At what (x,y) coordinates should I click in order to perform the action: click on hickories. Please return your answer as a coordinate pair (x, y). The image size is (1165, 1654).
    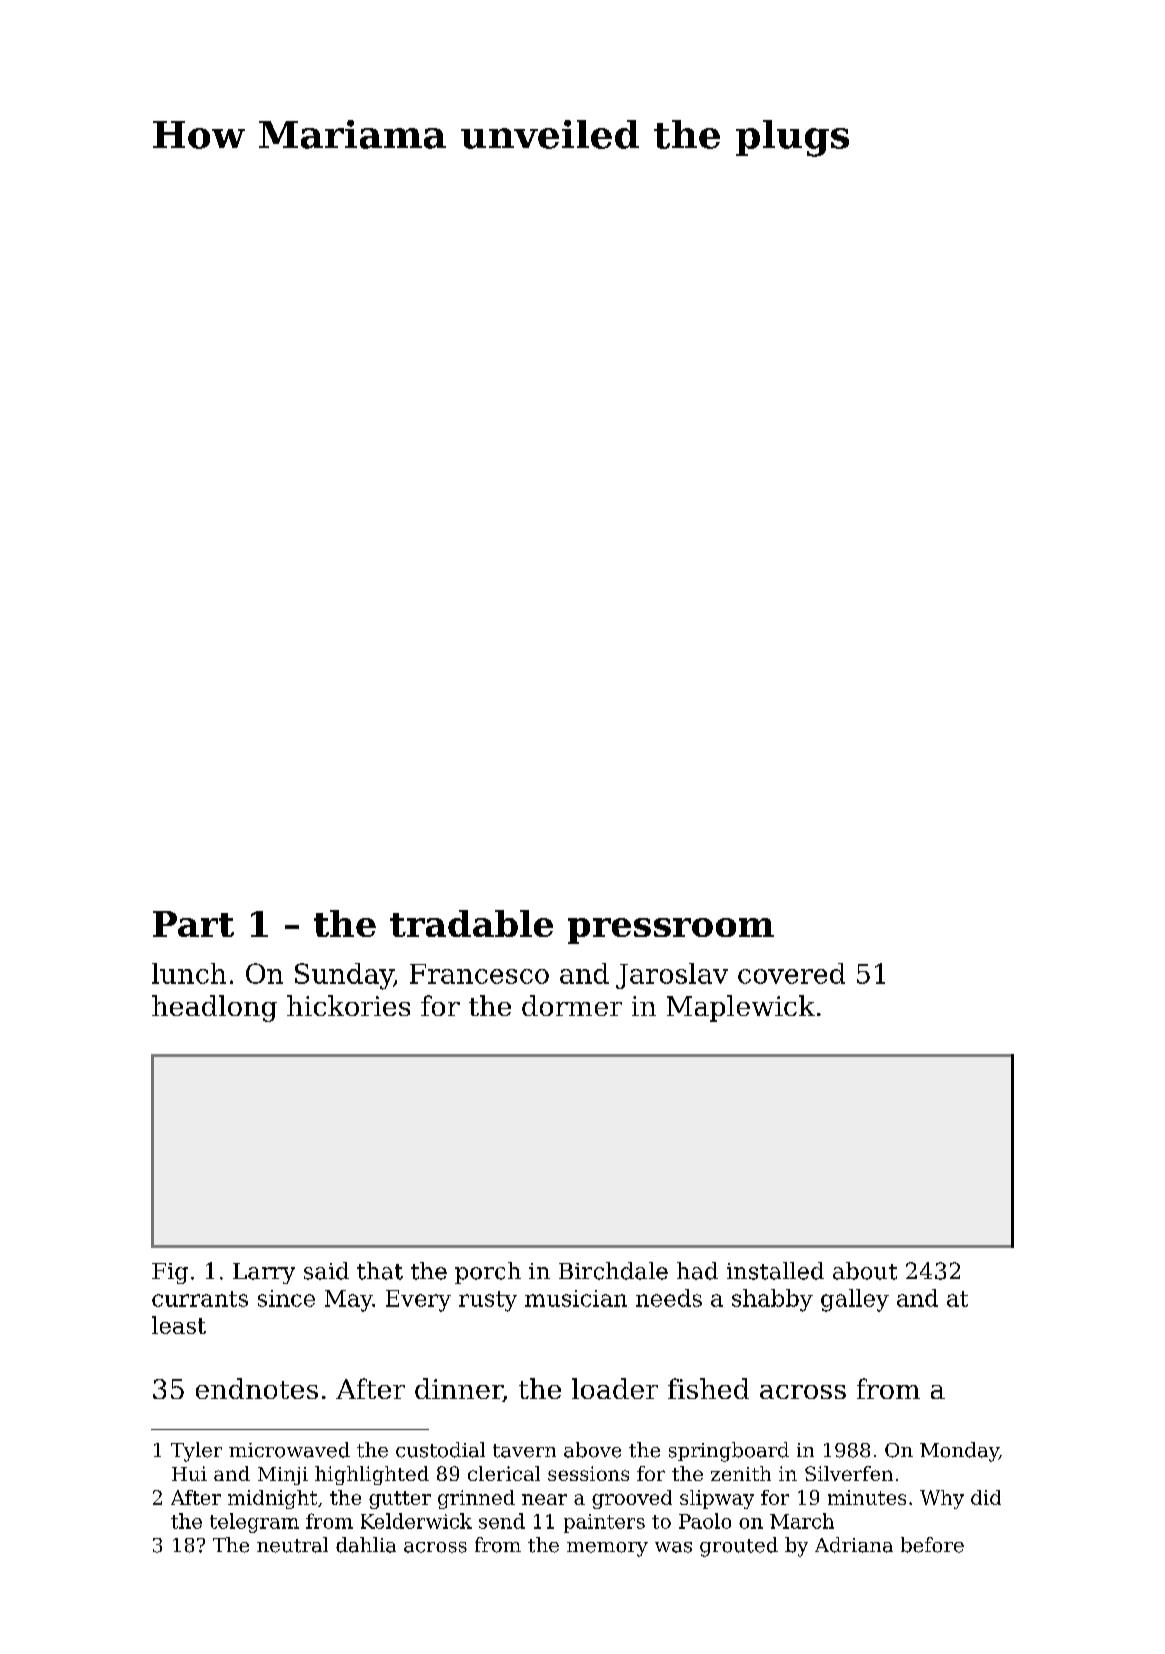
    Looking at the image, I should click on (348, 1005).
